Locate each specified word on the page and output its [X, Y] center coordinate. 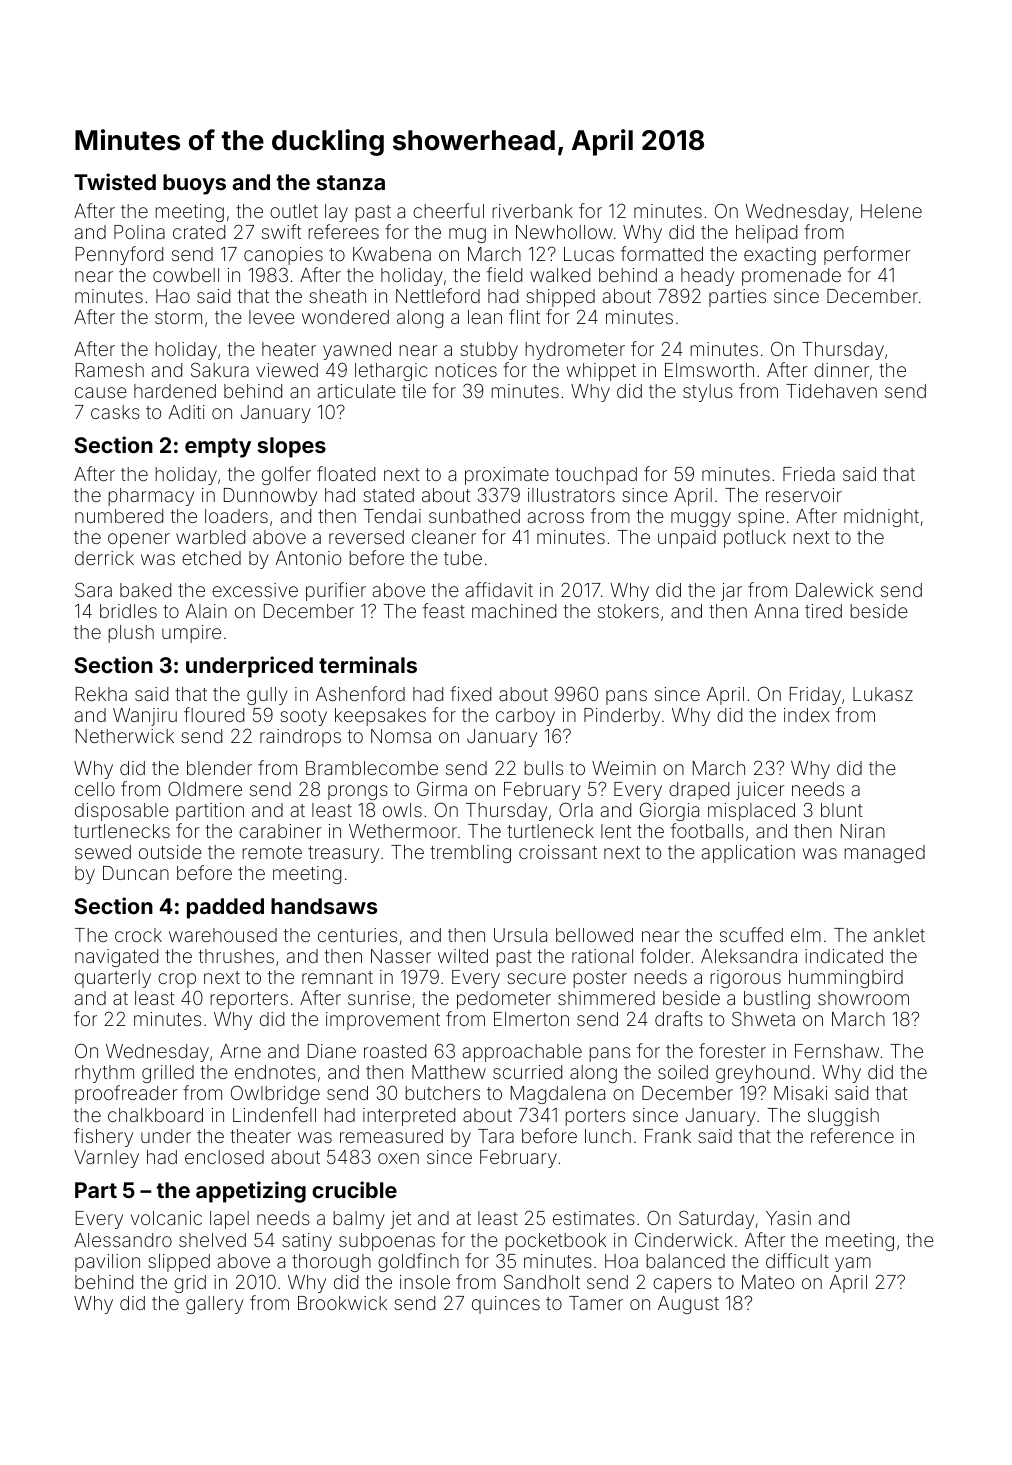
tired [823, 611]
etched [211, 558]
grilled [168, 1074]
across [556, 517]
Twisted [115, 181]
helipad [766, 234]
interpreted [409, 1117]
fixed [470, 693]
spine [761, 518]
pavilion [107, 1263]
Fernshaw [837, 1051]
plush [131, 634]
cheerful [448, 210]
